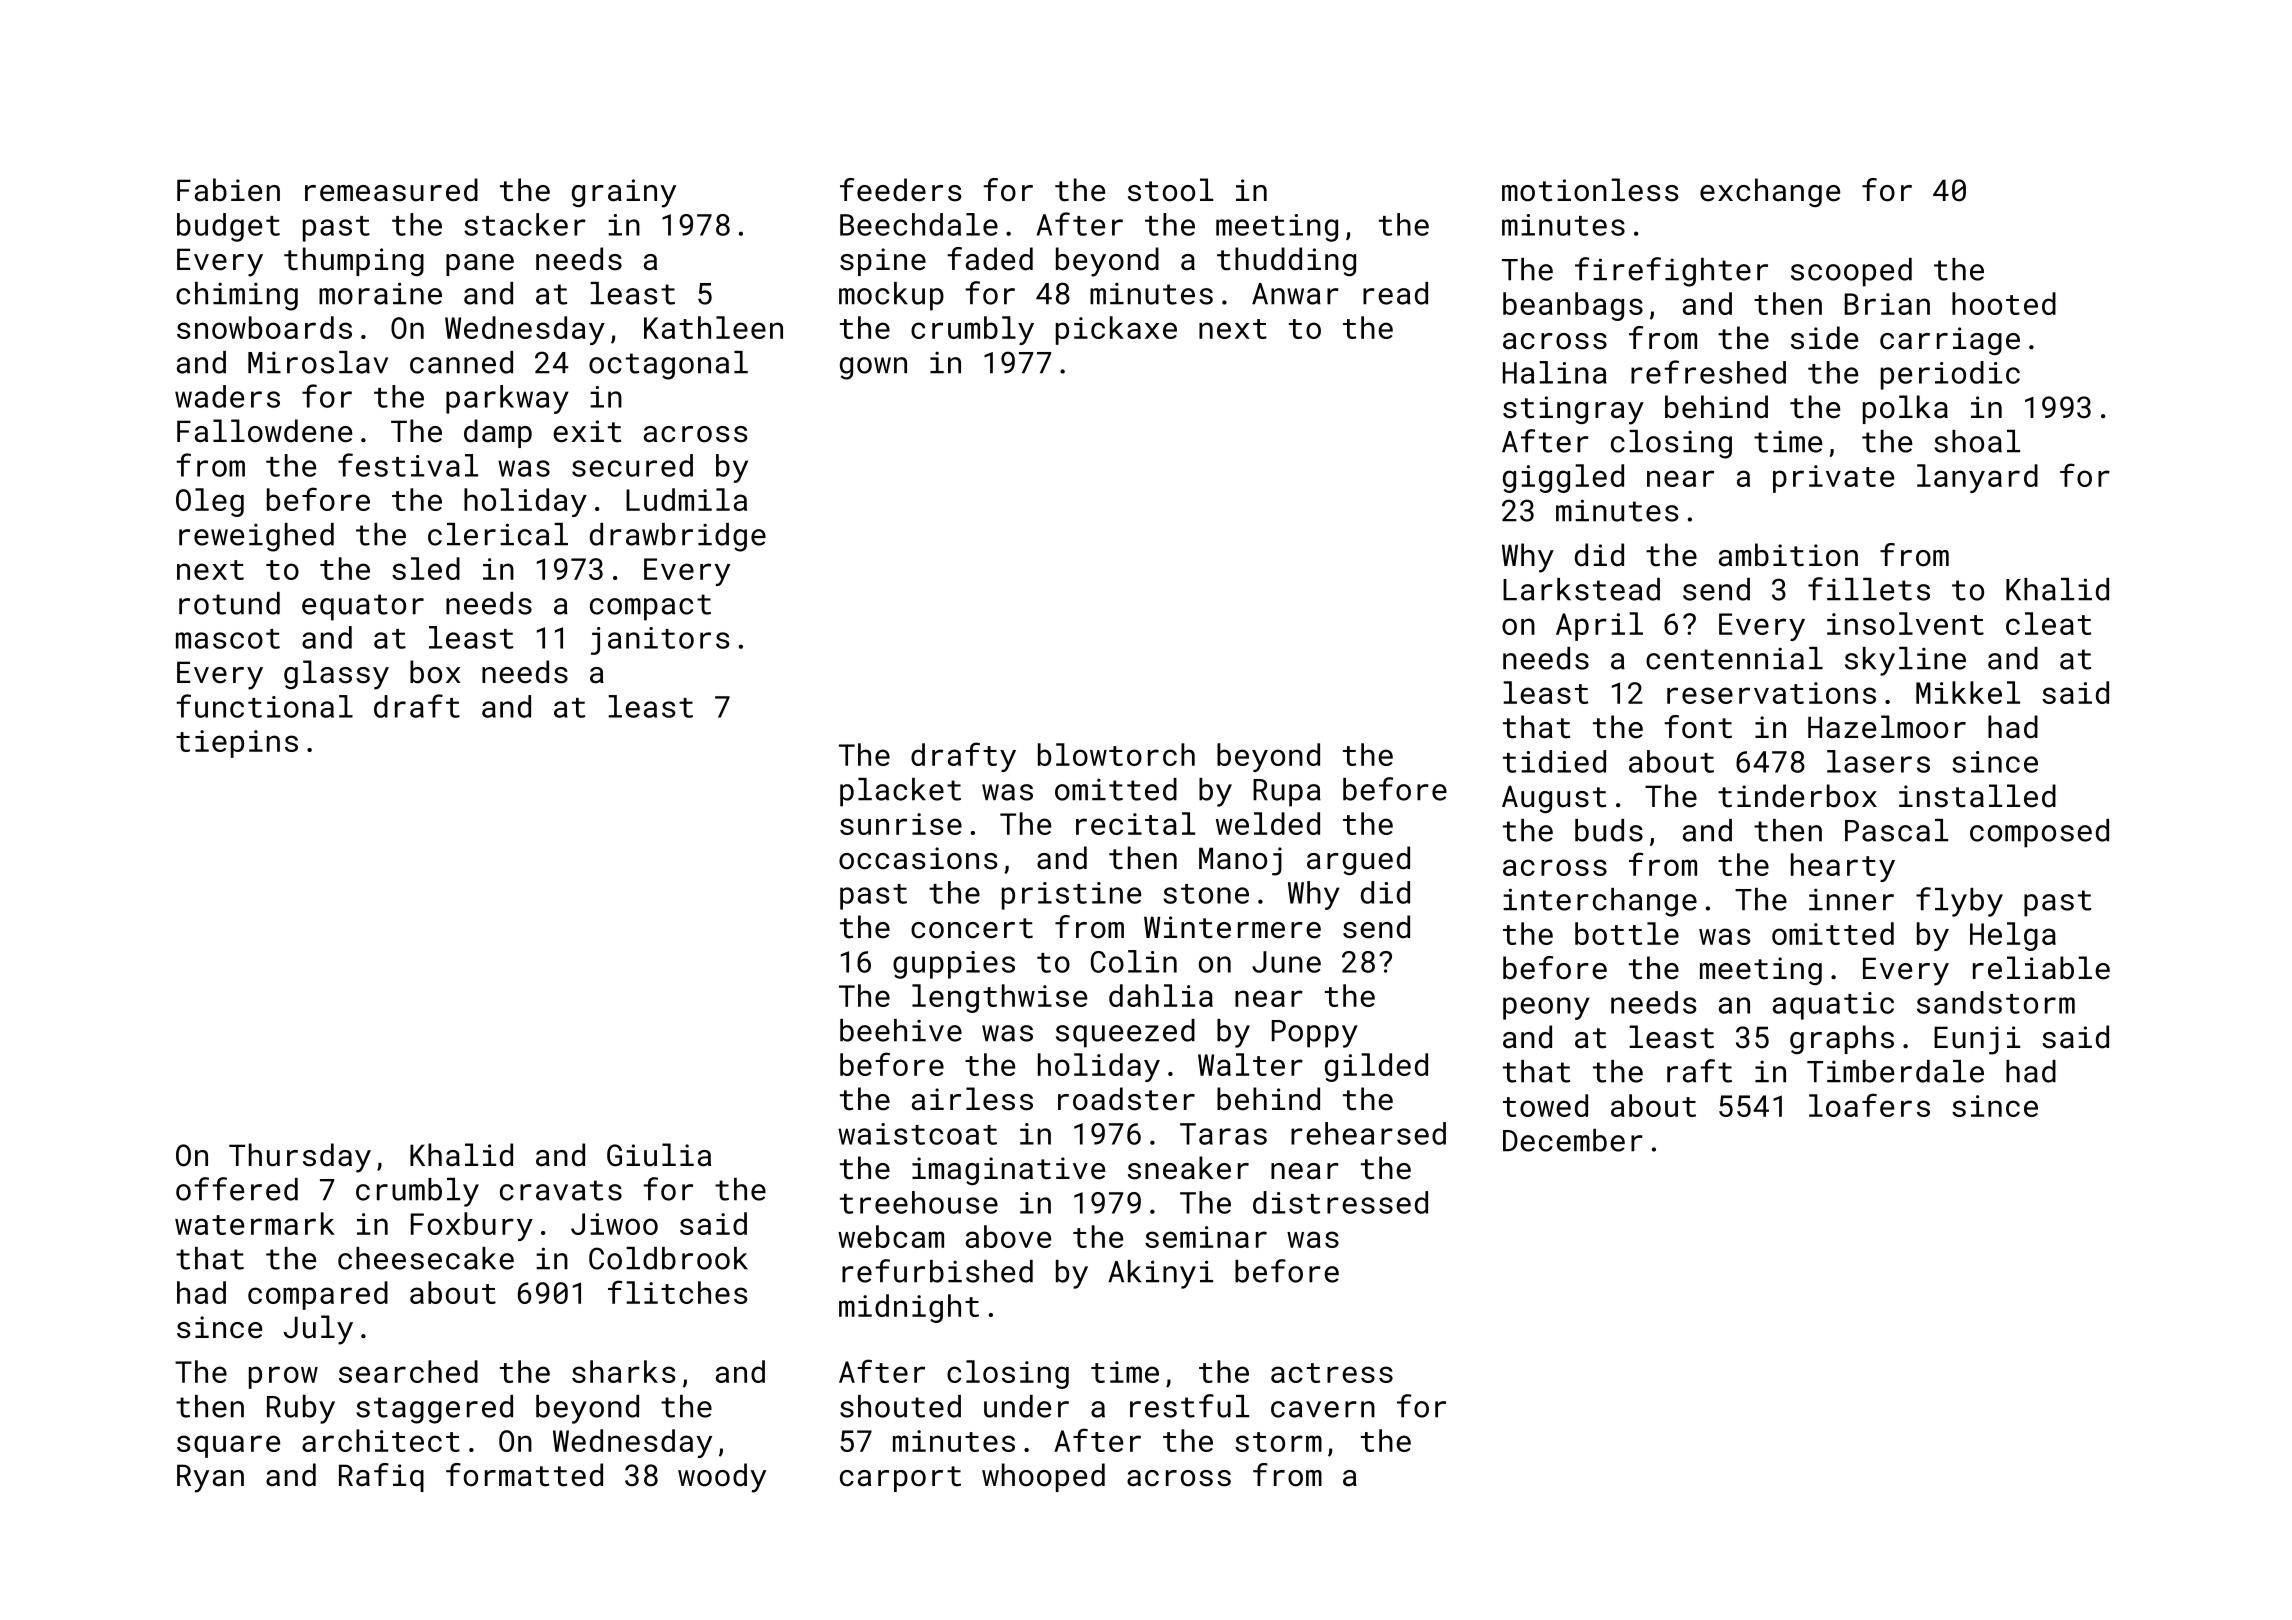  What do you see at coordinates (2048, 623) in the document?
I see `cleat` at bounding box center [2048, 623].
